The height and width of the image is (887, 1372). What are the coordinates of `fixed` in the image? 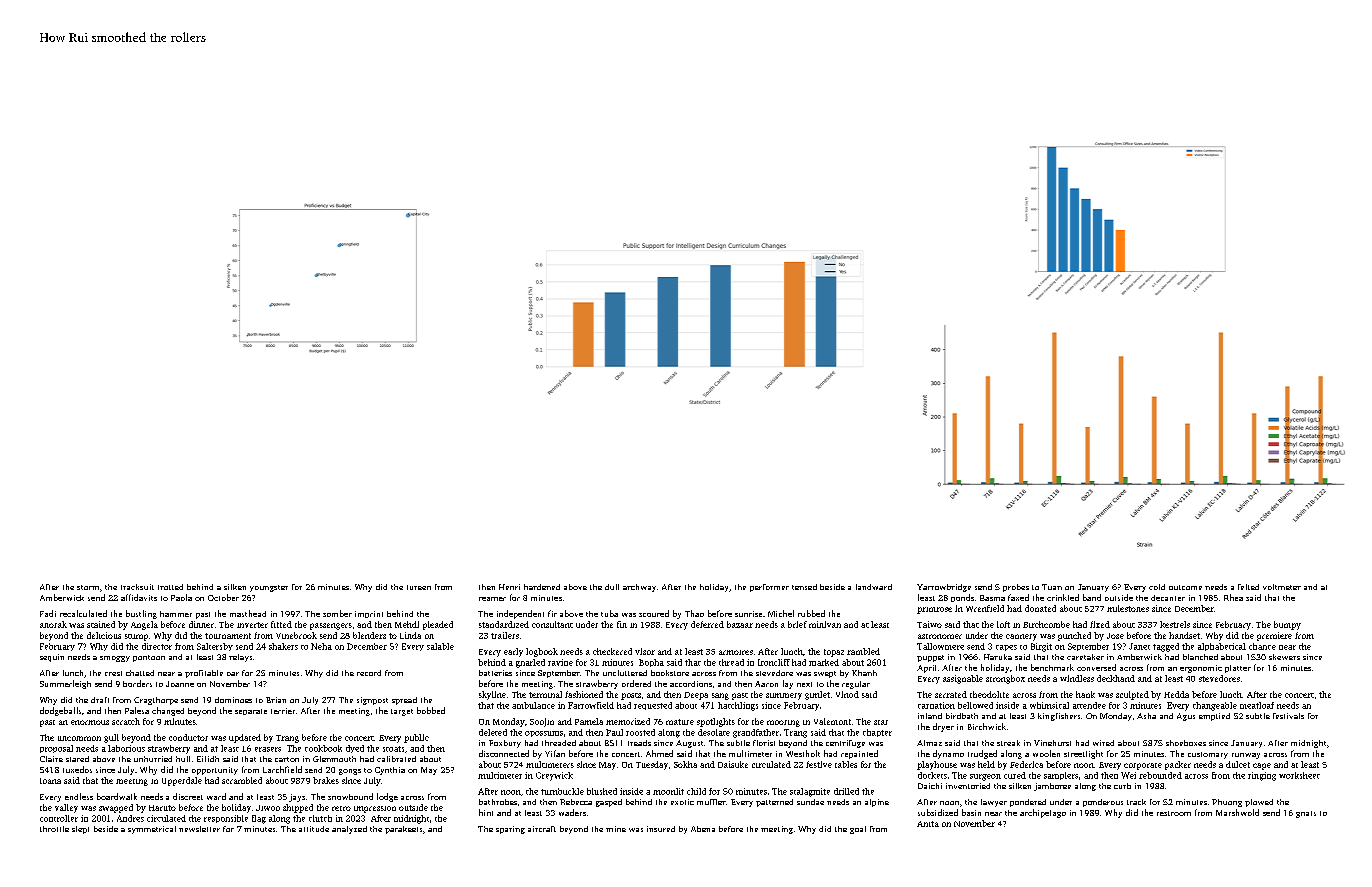 It's located at (1100, 624).
